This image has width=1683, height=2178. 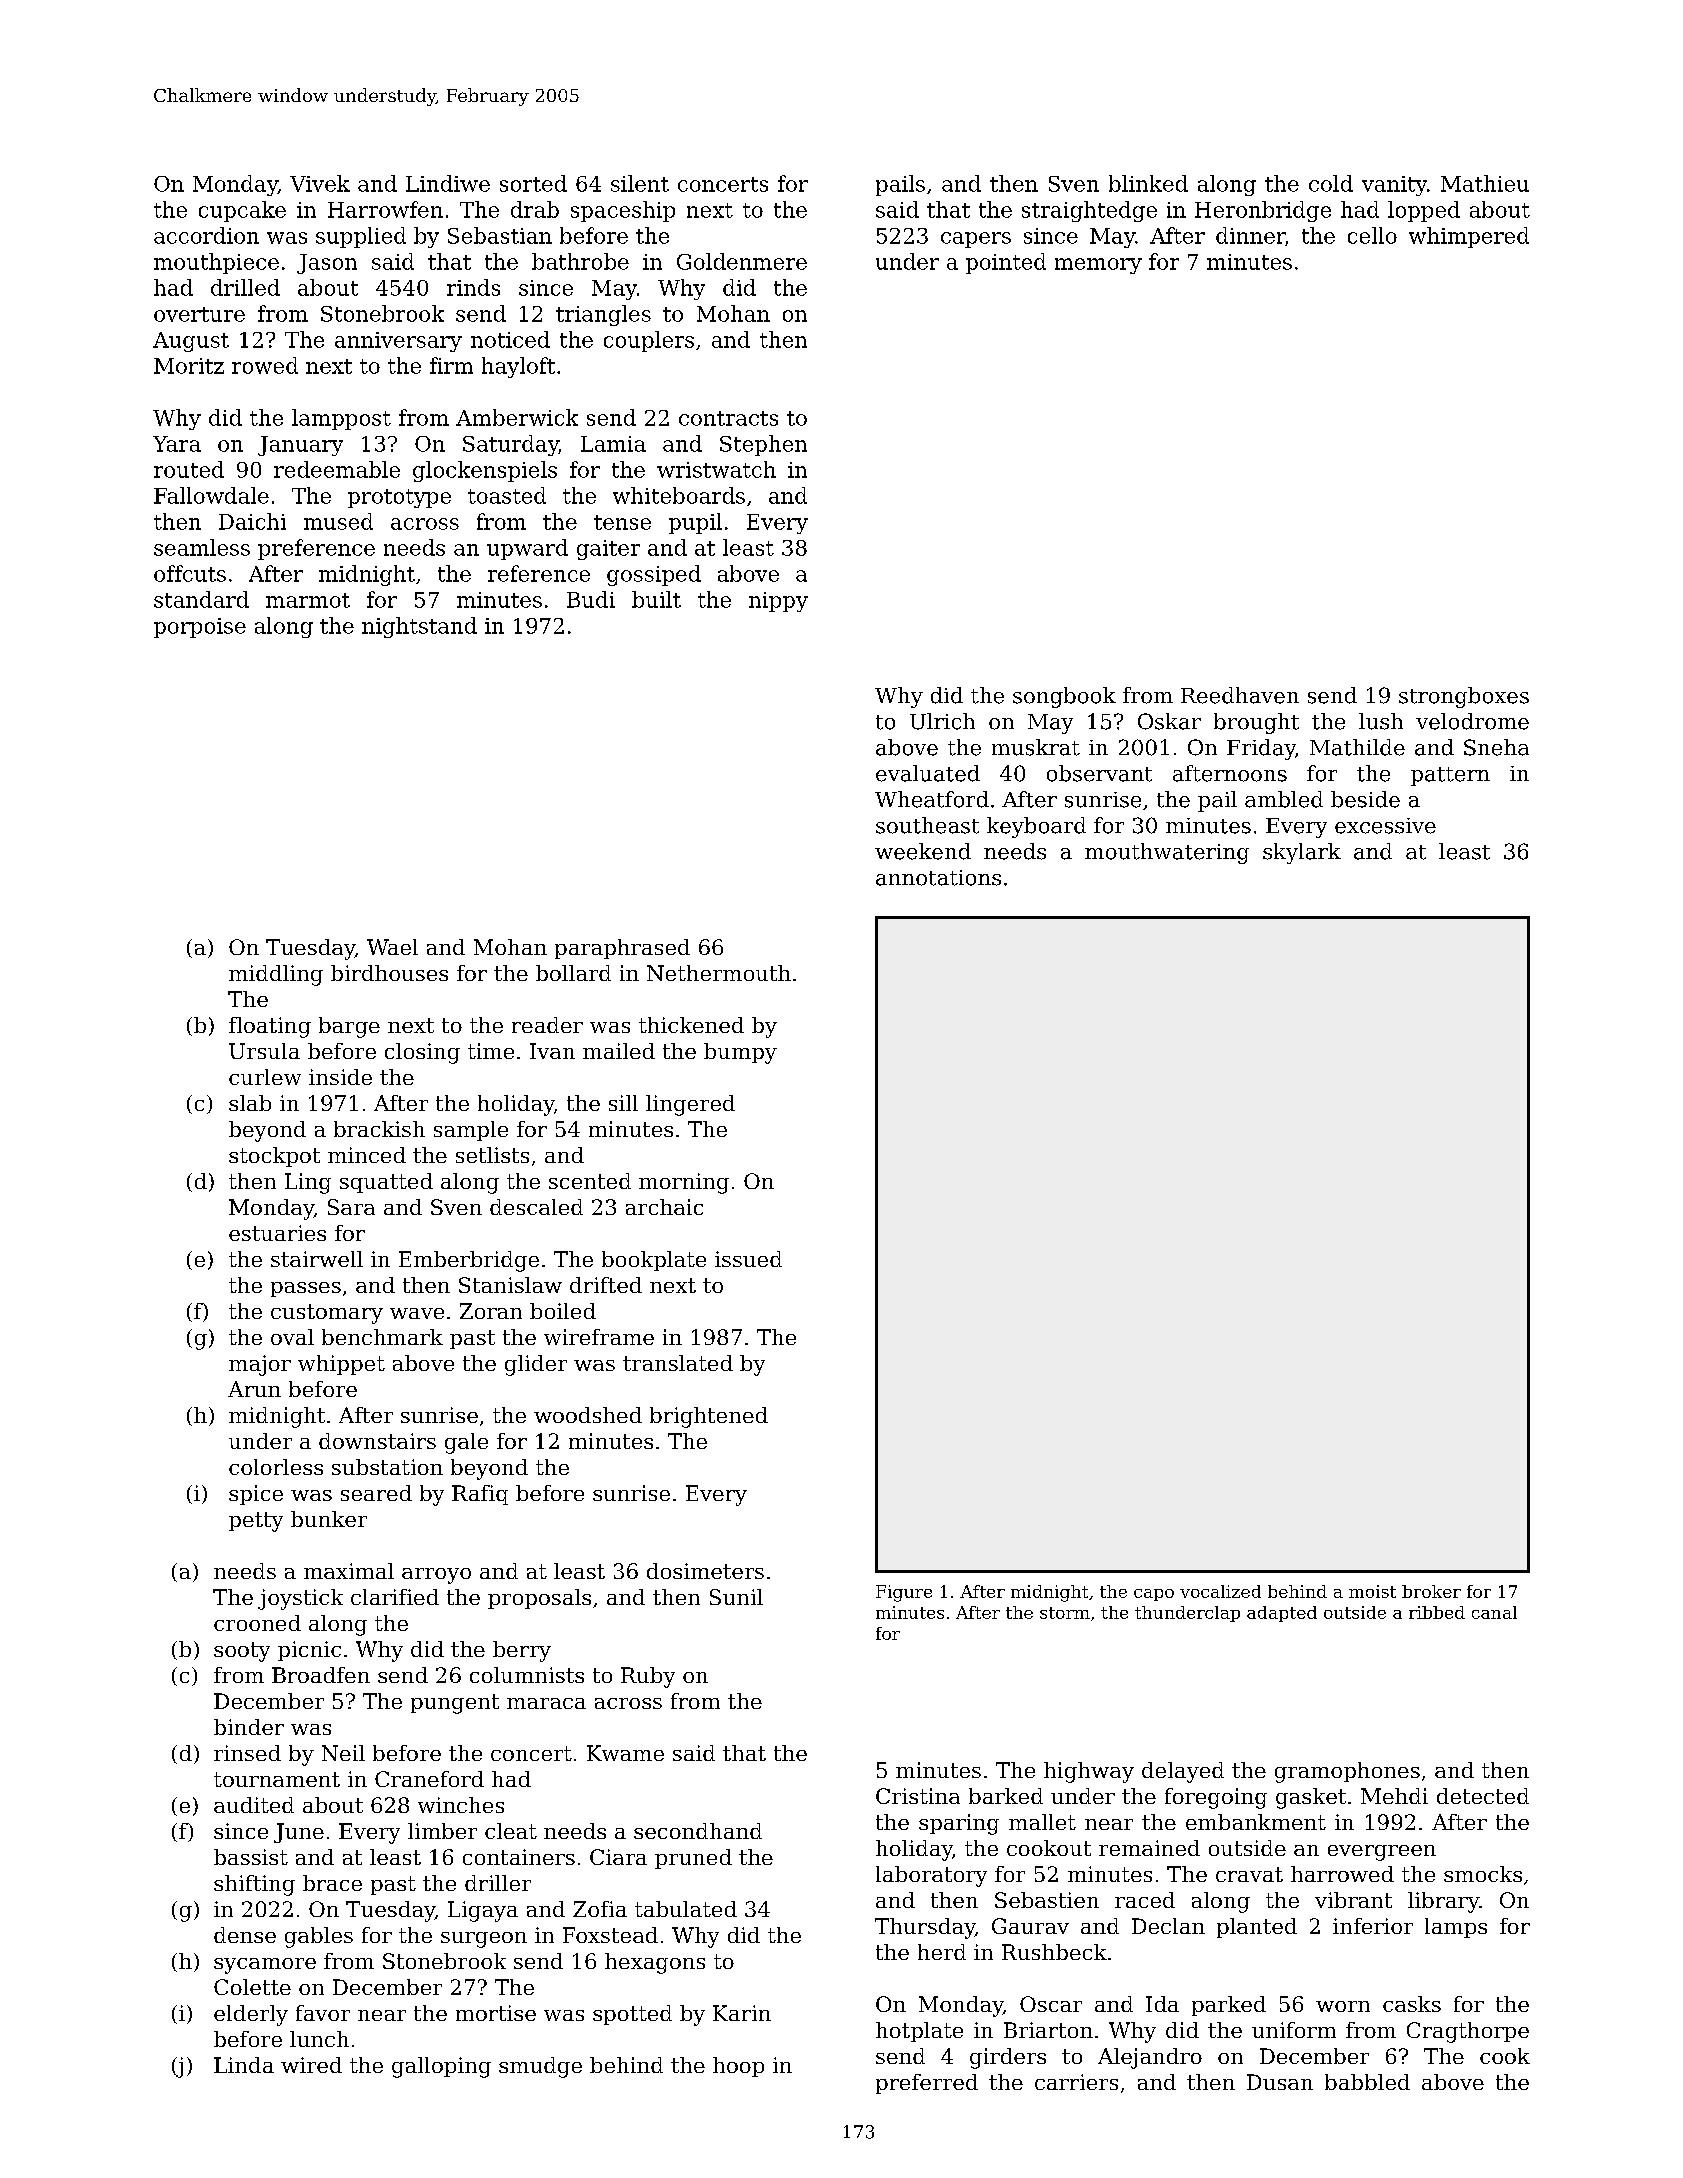 What do you see at coordinates (242, 211) in the image?
I see `cupcake` at bounding box center [242, 211].
